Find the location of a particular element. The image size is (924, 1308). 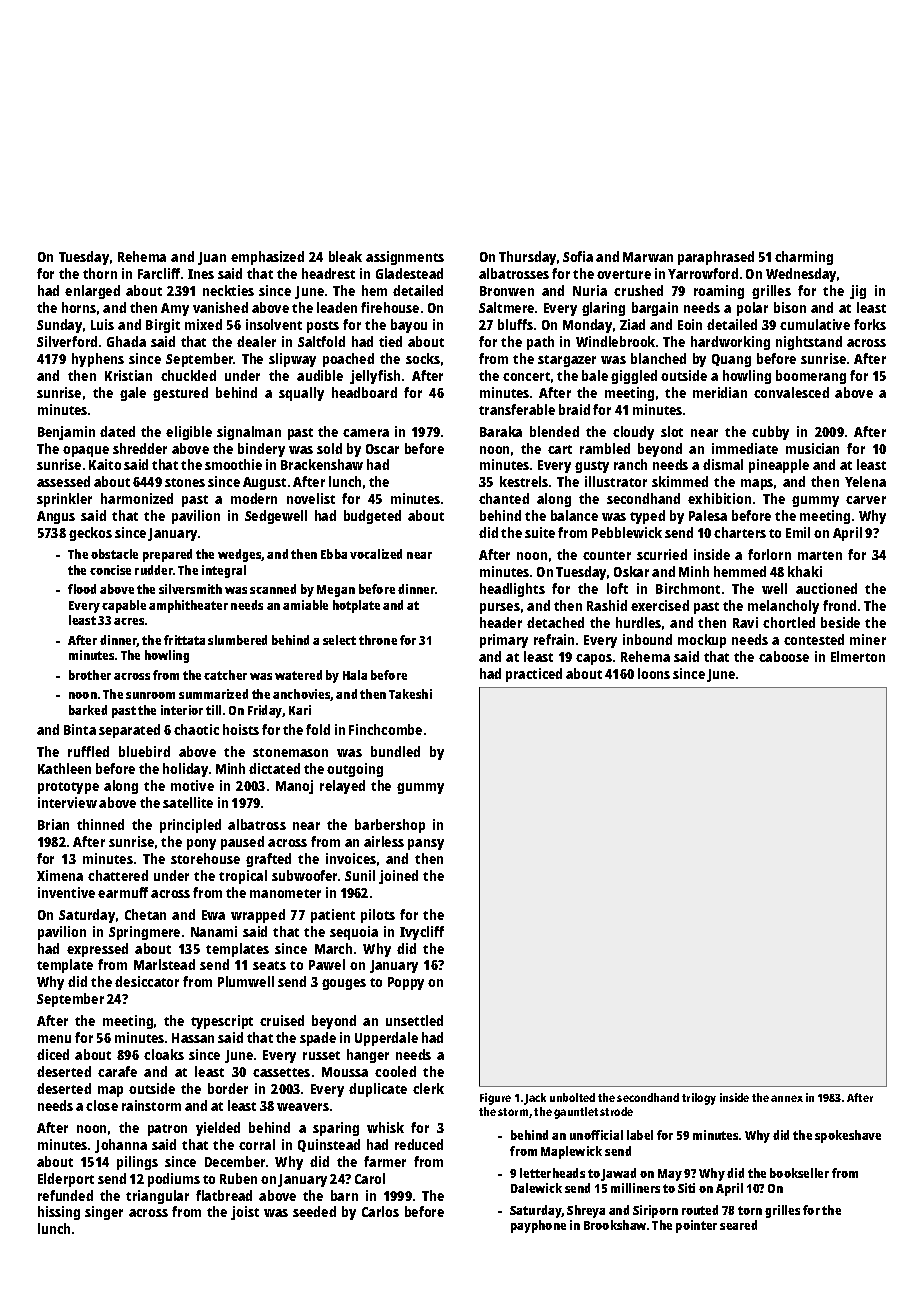

inventive is located at coordinates (66, 892).
